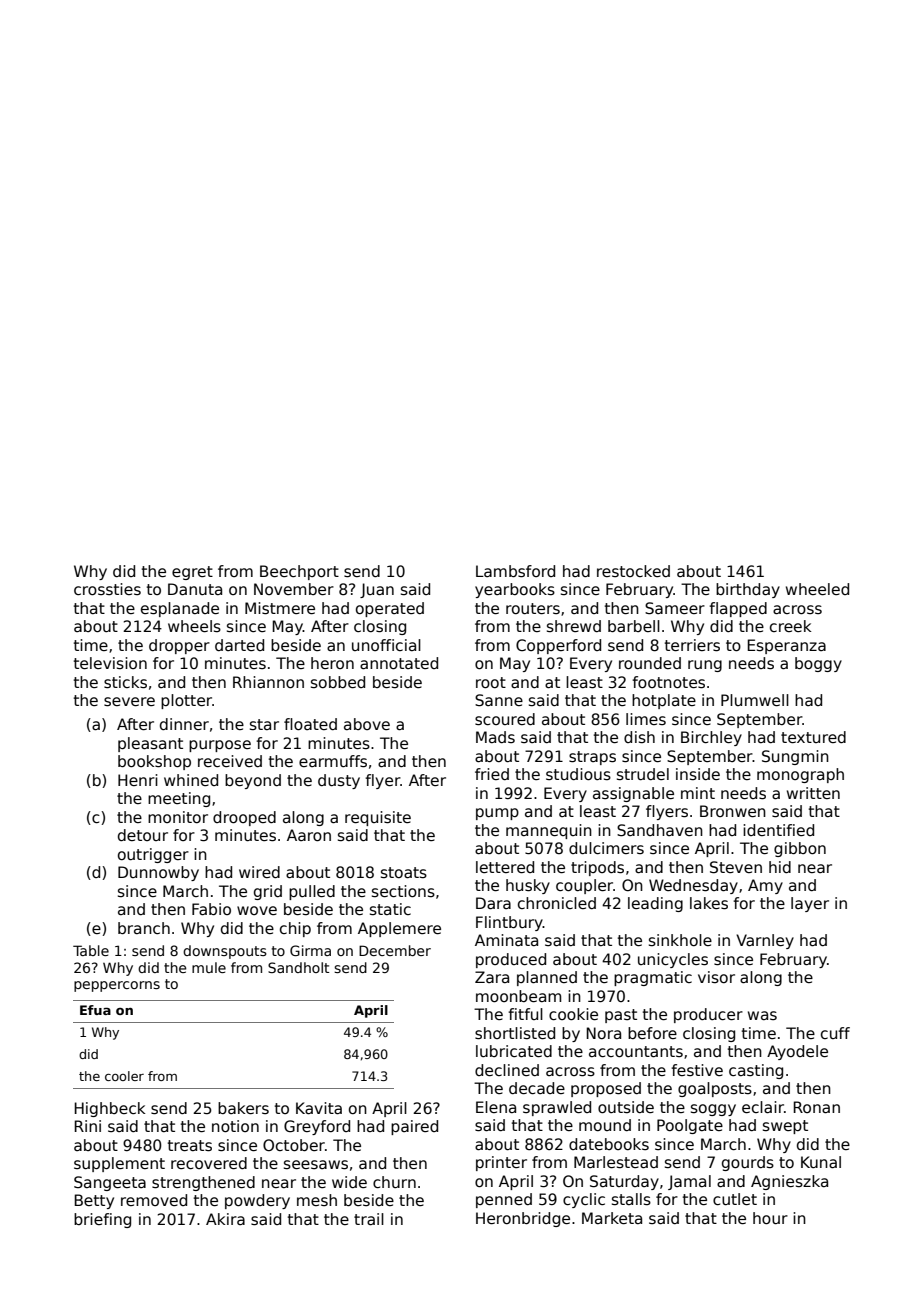 The width and height of the page is (924, 1308). What do you see at coordinates (209, 967) in the page?
I see `mule` at bounding box center [209, 967].
